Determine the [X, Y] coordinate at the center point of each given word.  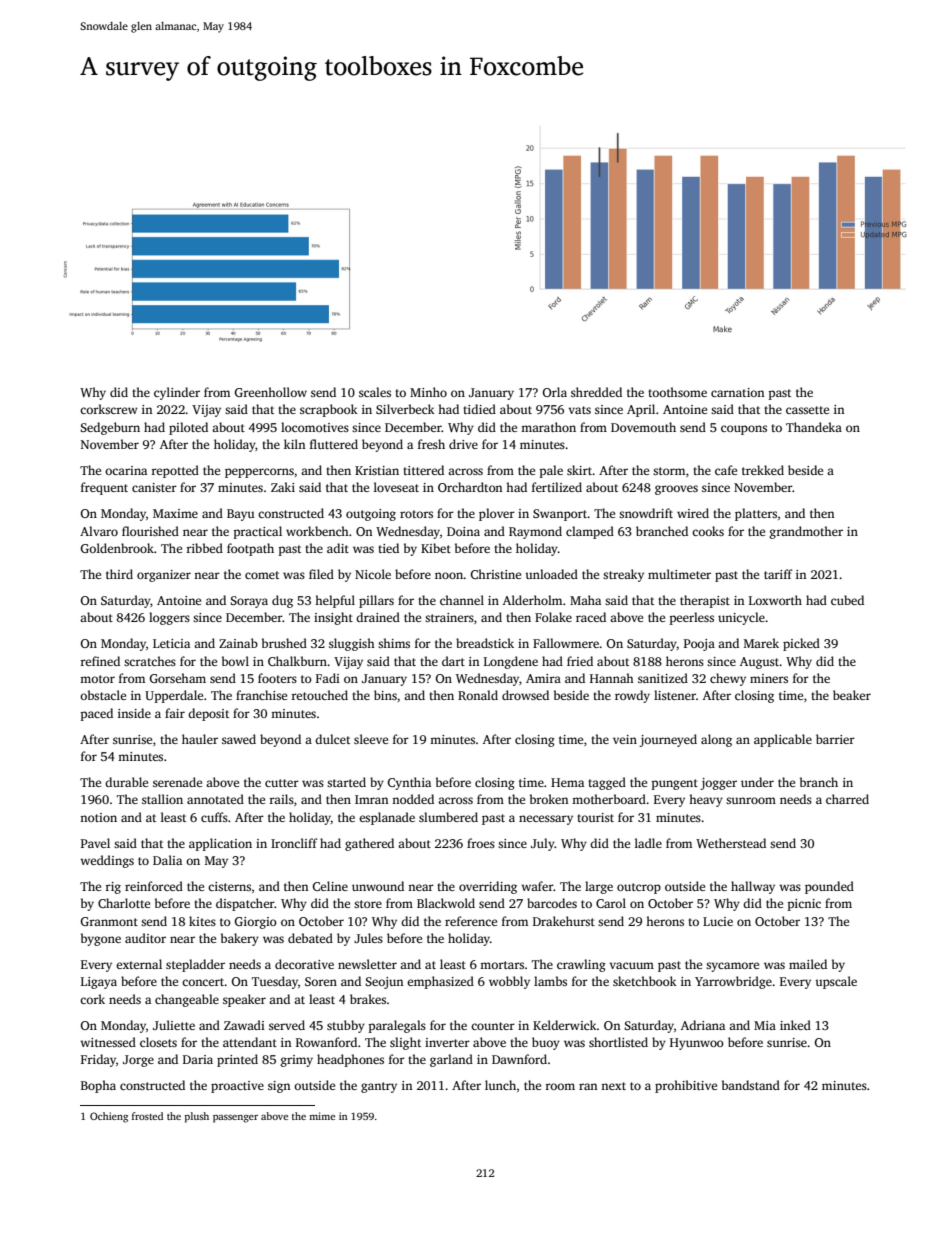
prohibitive [686, 1086]
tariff [778, 574]
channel [462, 600]
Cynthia [409, 783]
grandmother [806, 532]
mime [322, 1116]
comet [262, 575]
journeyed [668, 740]
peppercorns [259, 473]
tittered [423, 470]
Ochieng [109, 1117]
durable [126, 782]
